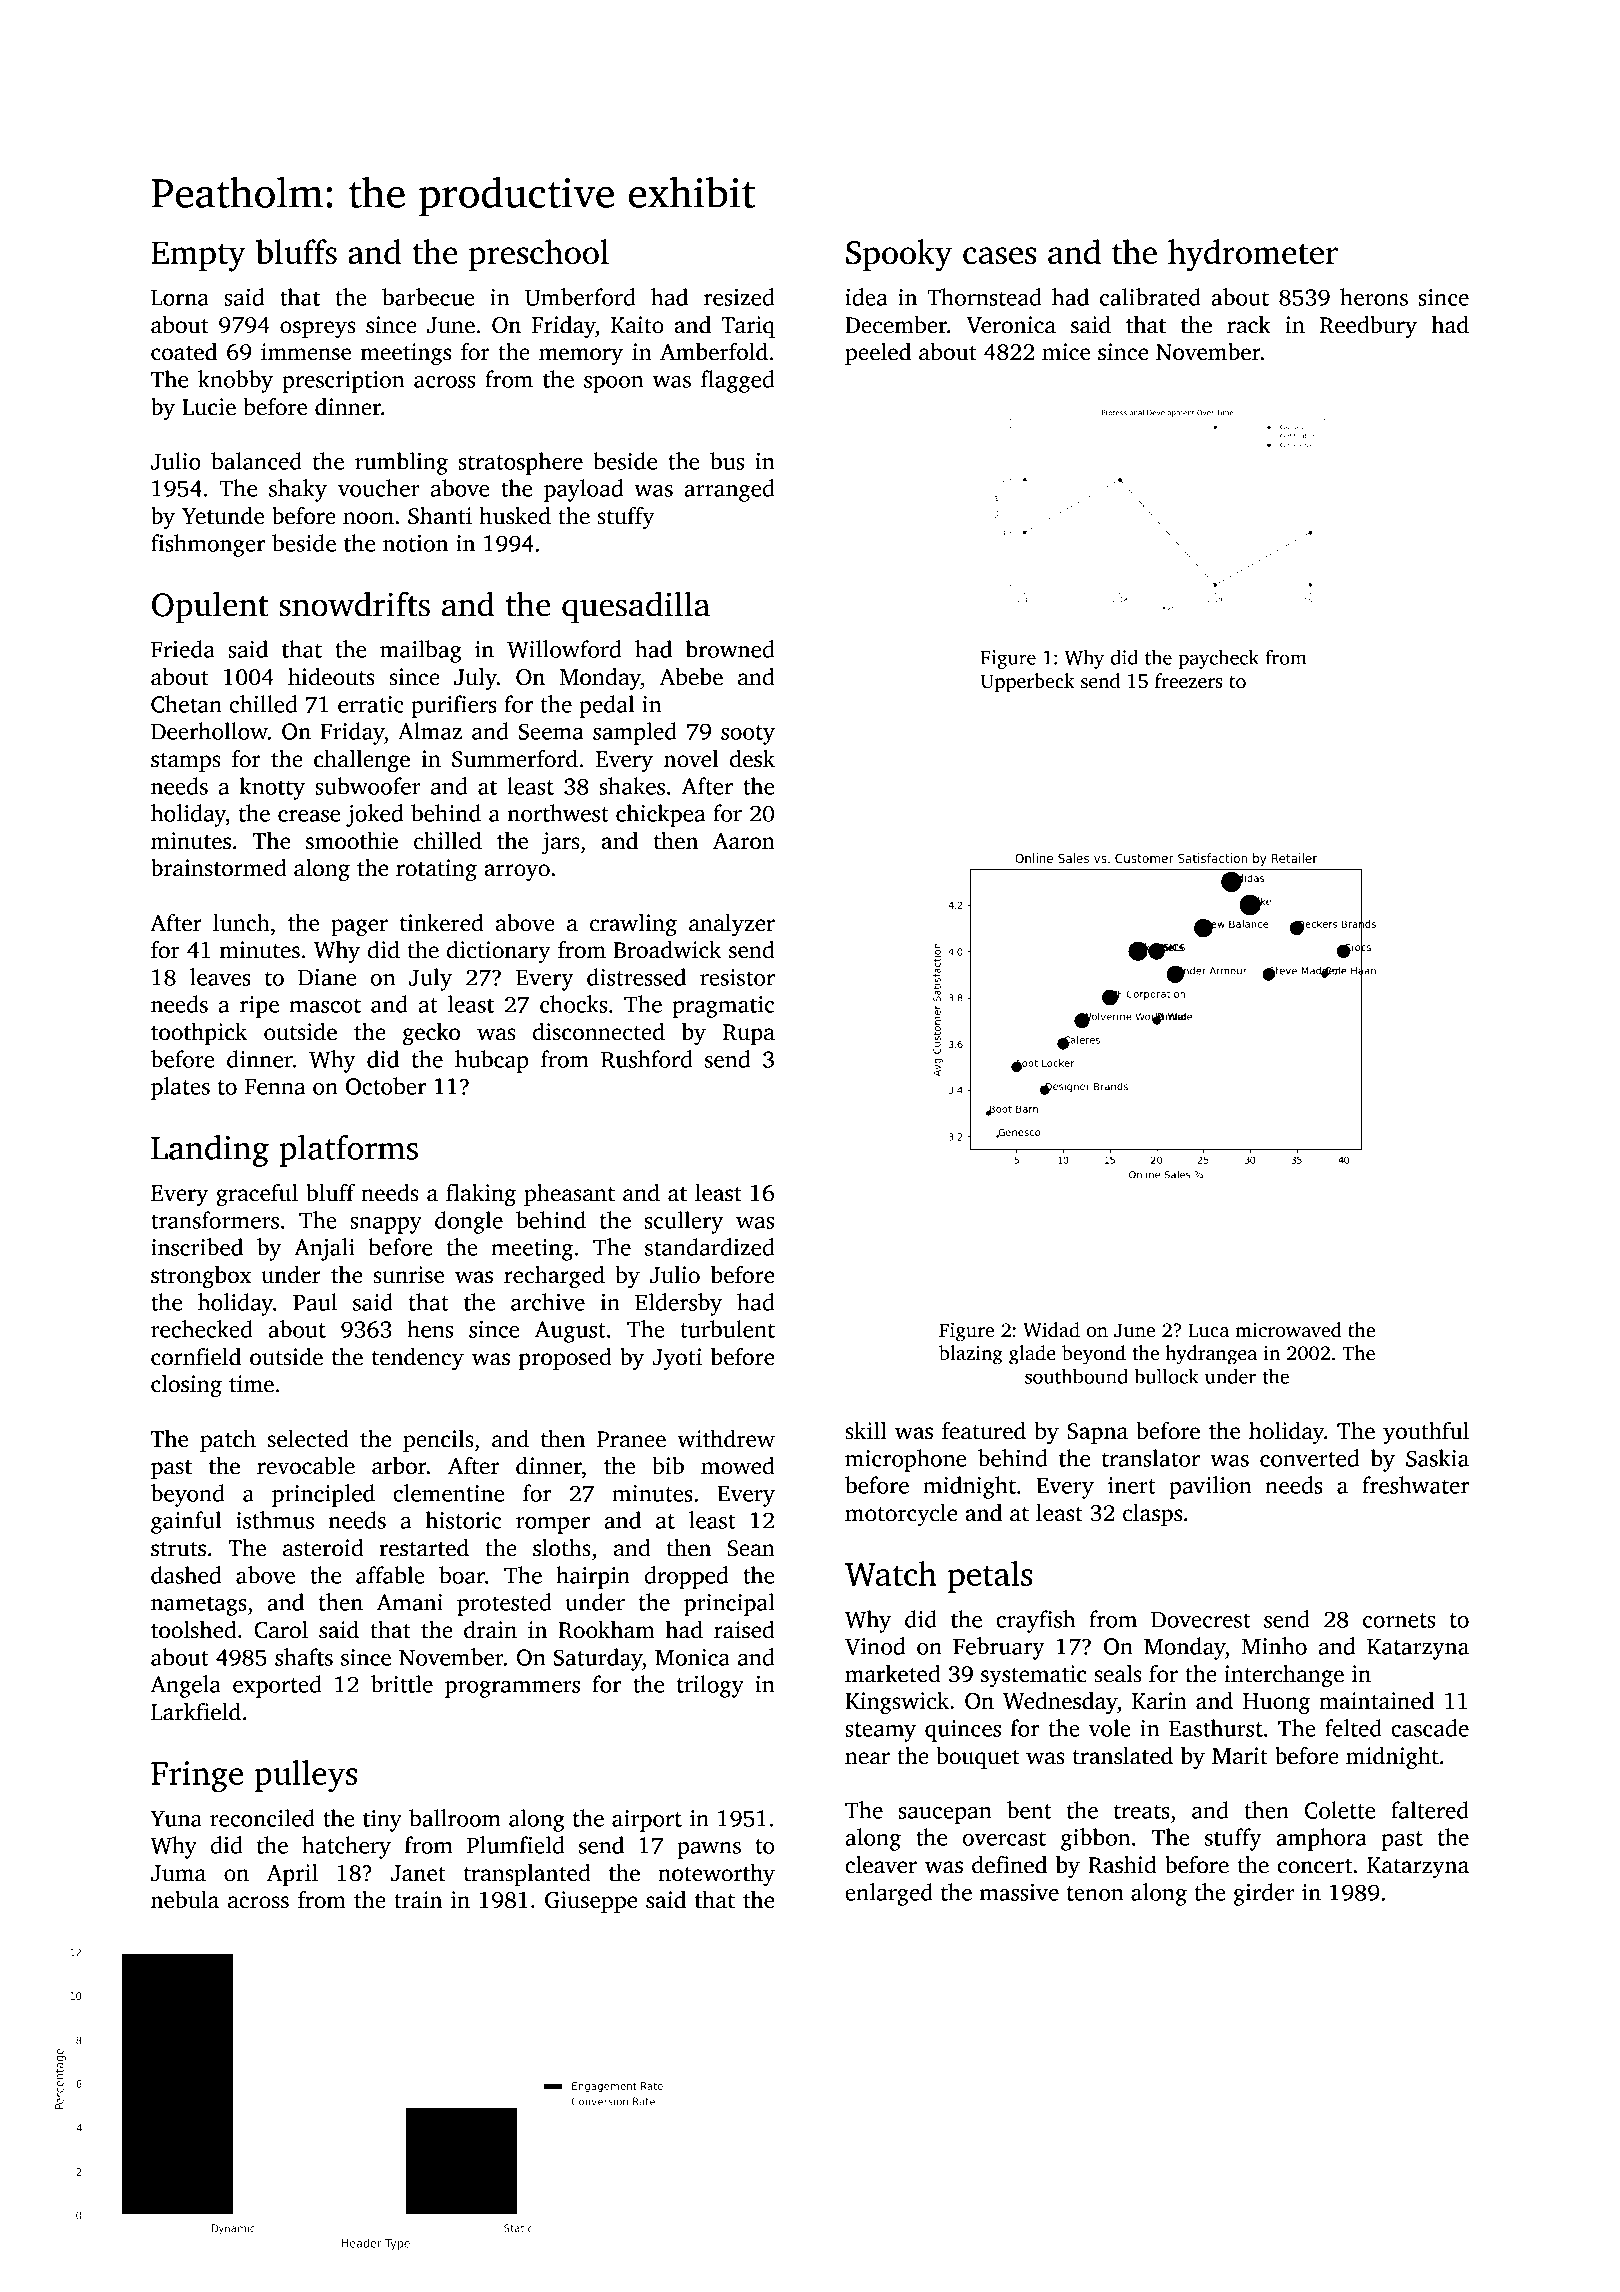 The width and height of the page is (1620, 2292). I want to click on hydrometer, so click(1253, 255).
